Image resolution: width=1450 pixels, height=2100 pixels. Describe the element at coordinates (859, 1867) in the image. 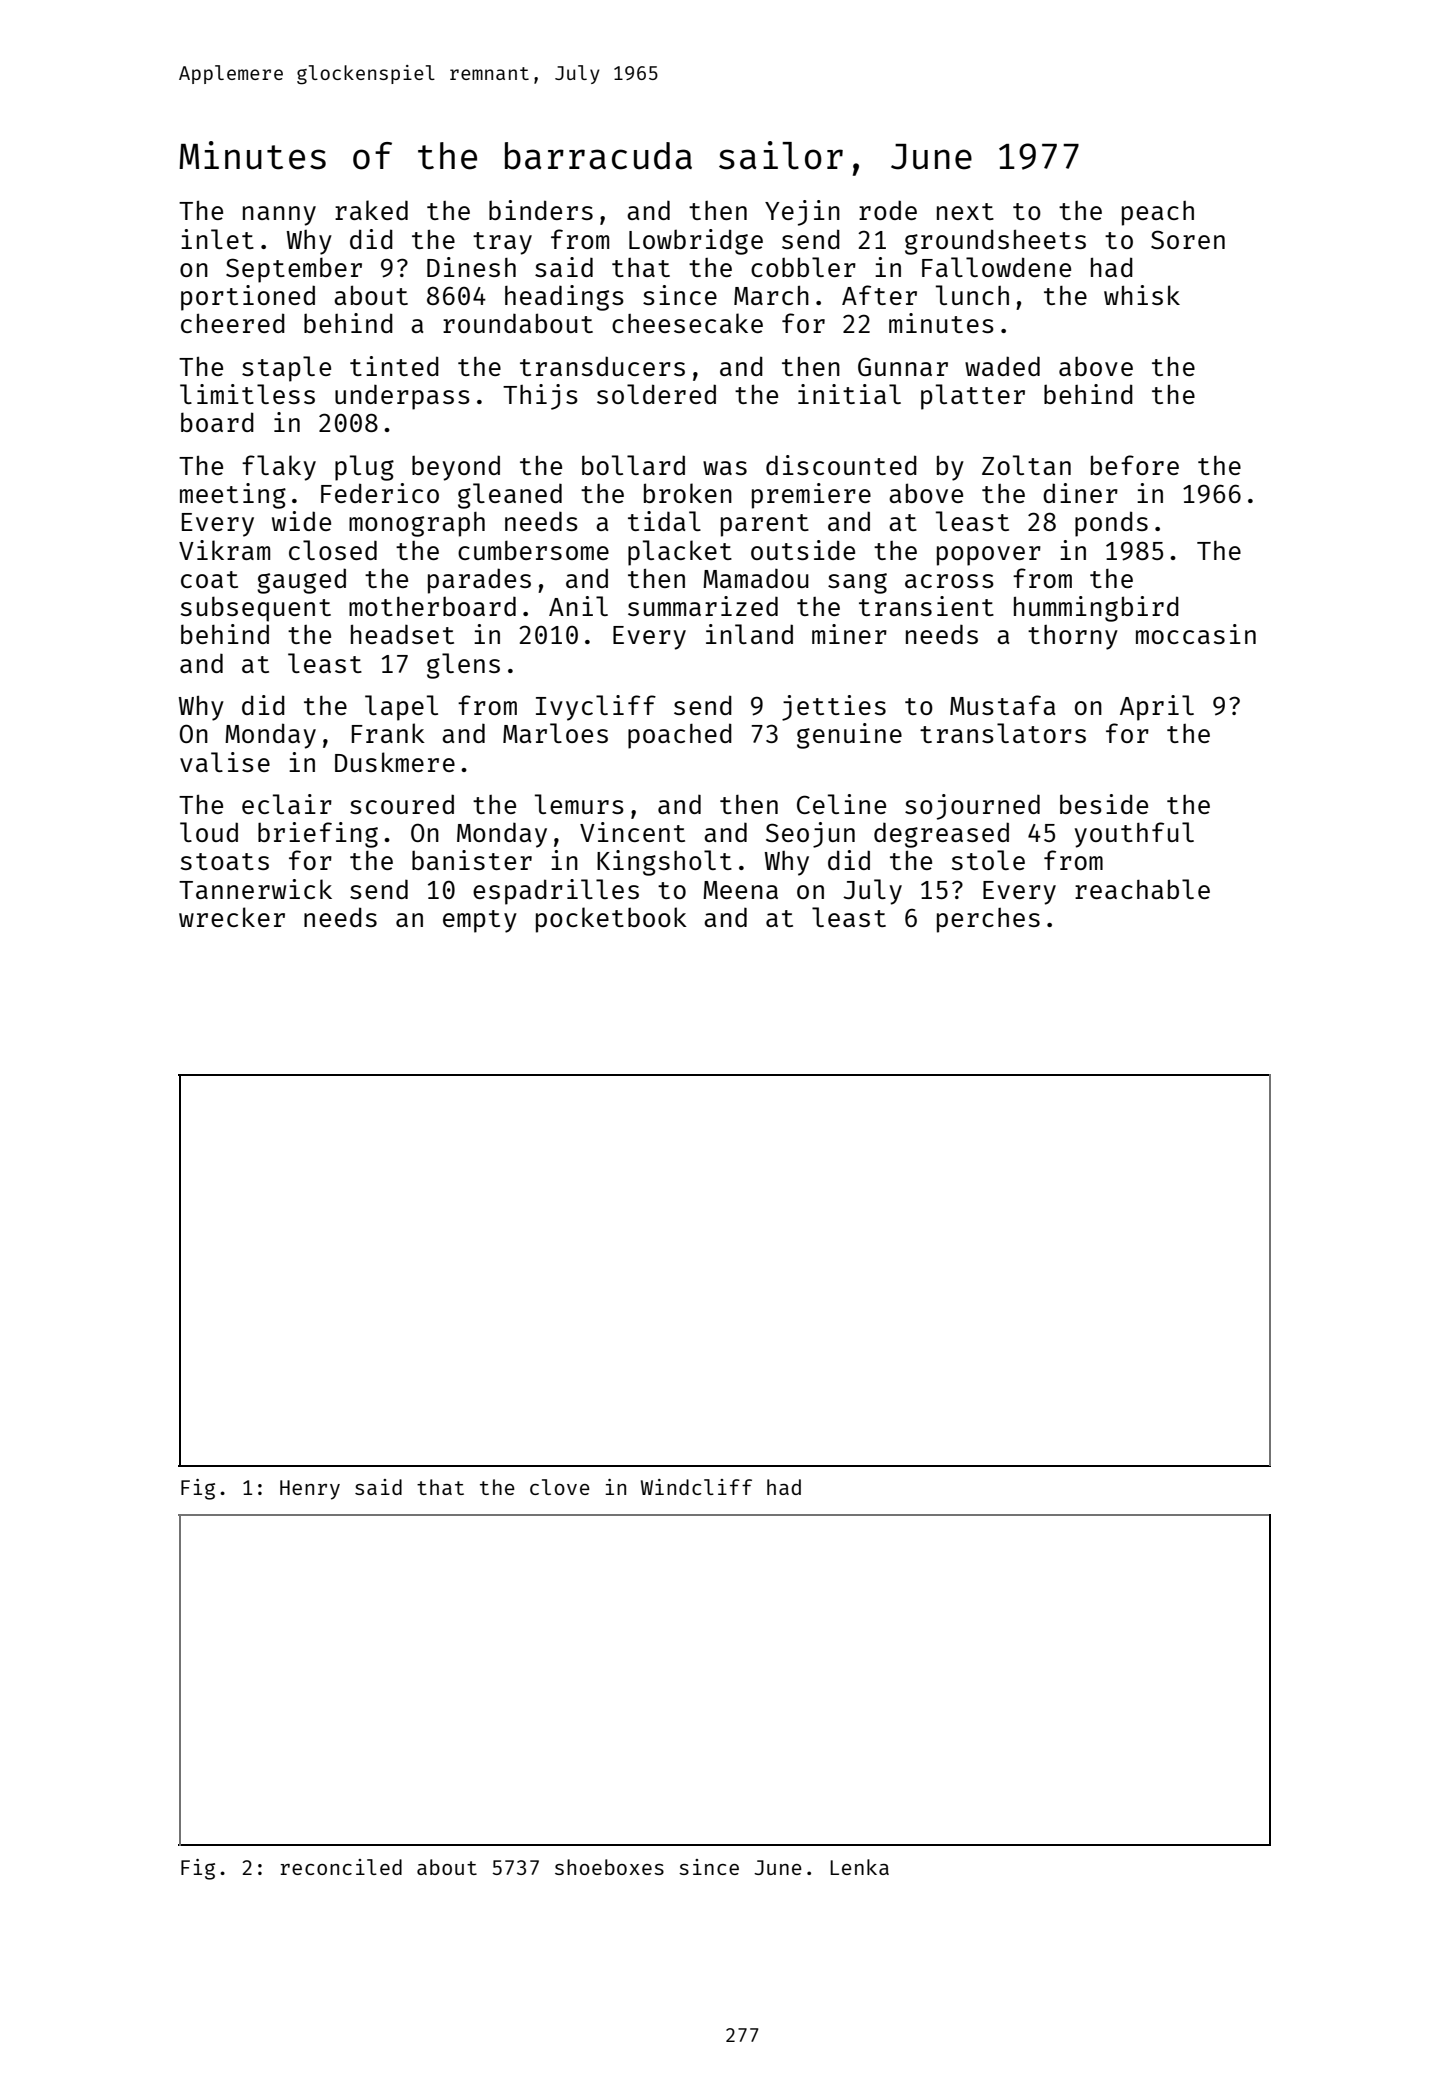

I see `Lenka` at that location.
